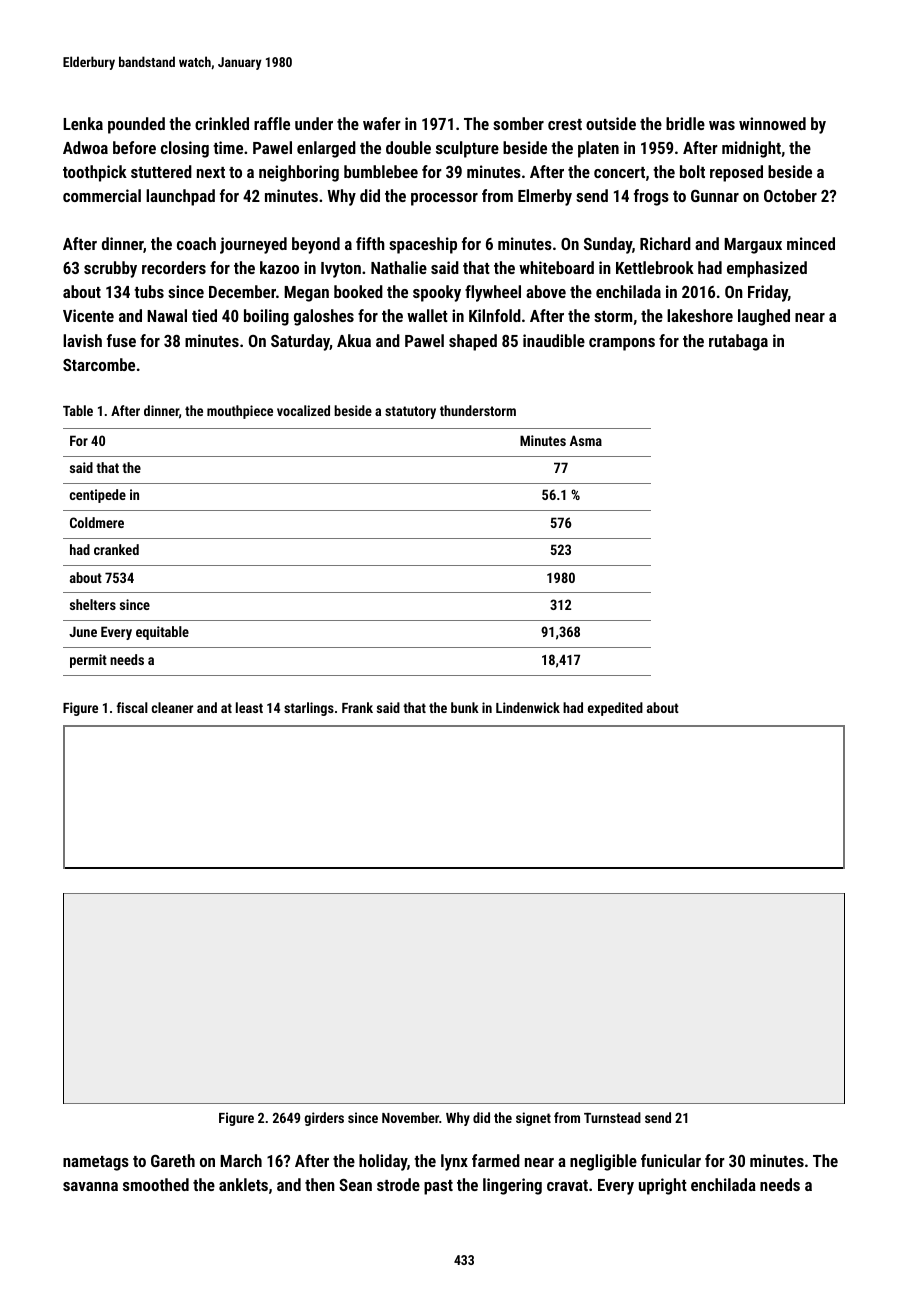 The width and height of the screenshot is (908, 1316). What do you see at coordinates (586, 440) in the screenshot?
I see `Asma` at bounding box center [586, 440].
